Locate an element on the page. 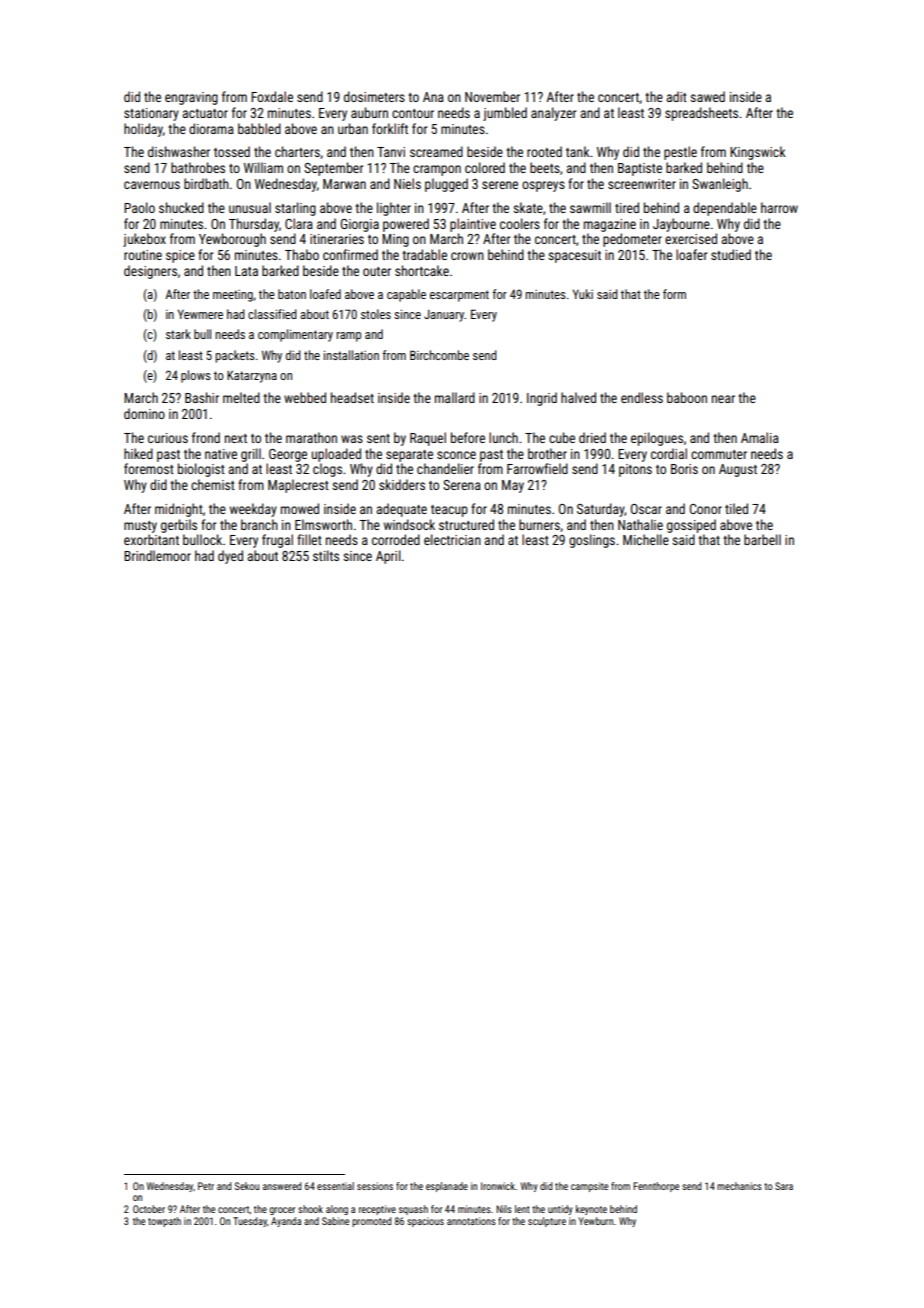 The width and height of the document is (924, 1308). studied is located at coordinates (731, 254).
